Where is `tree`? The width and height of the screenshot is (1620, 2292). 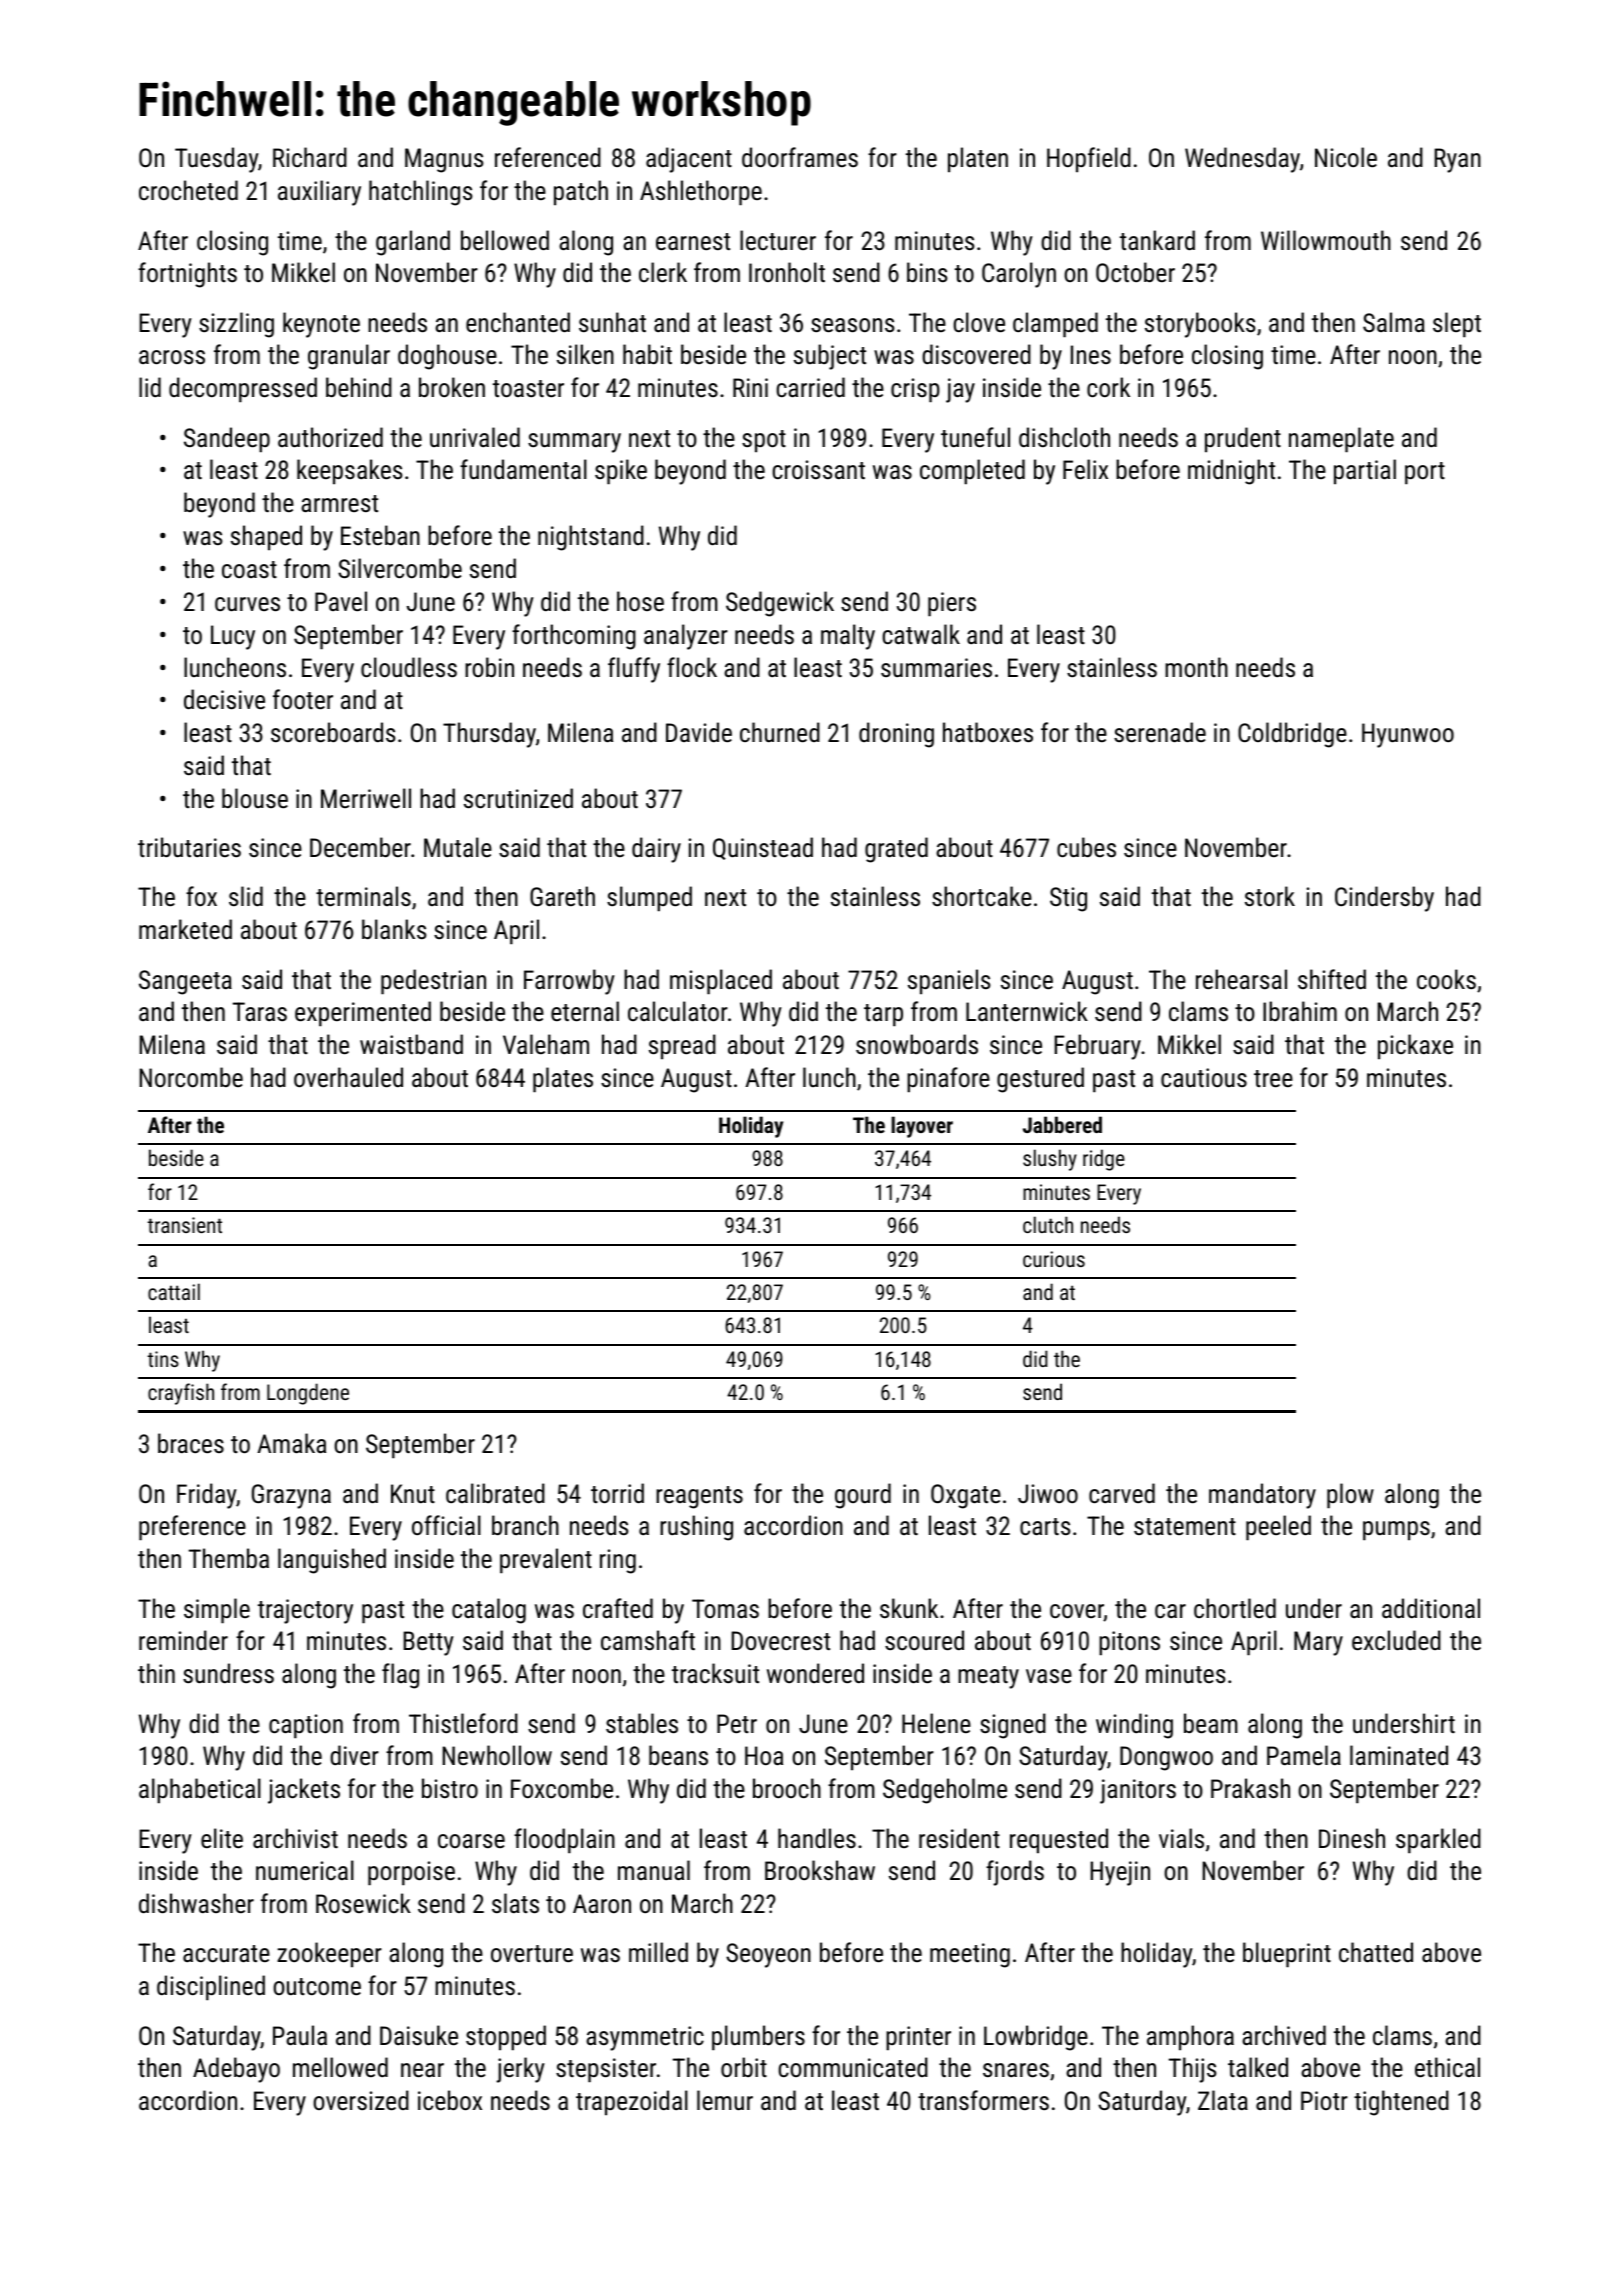 tree is located at coordinates (1273, 1078).
